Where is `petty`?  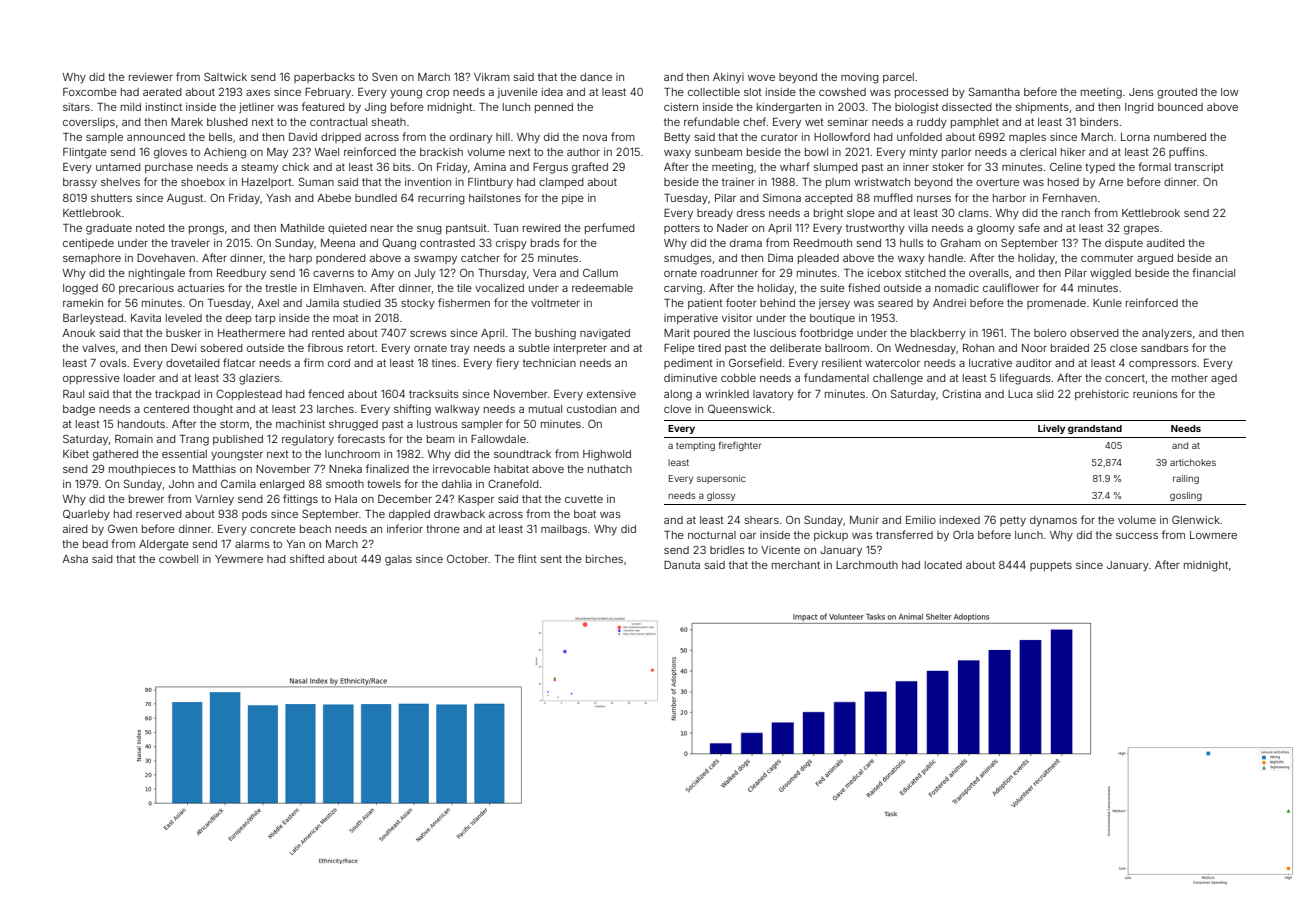
petty is located at coordinates (1013, 521).
